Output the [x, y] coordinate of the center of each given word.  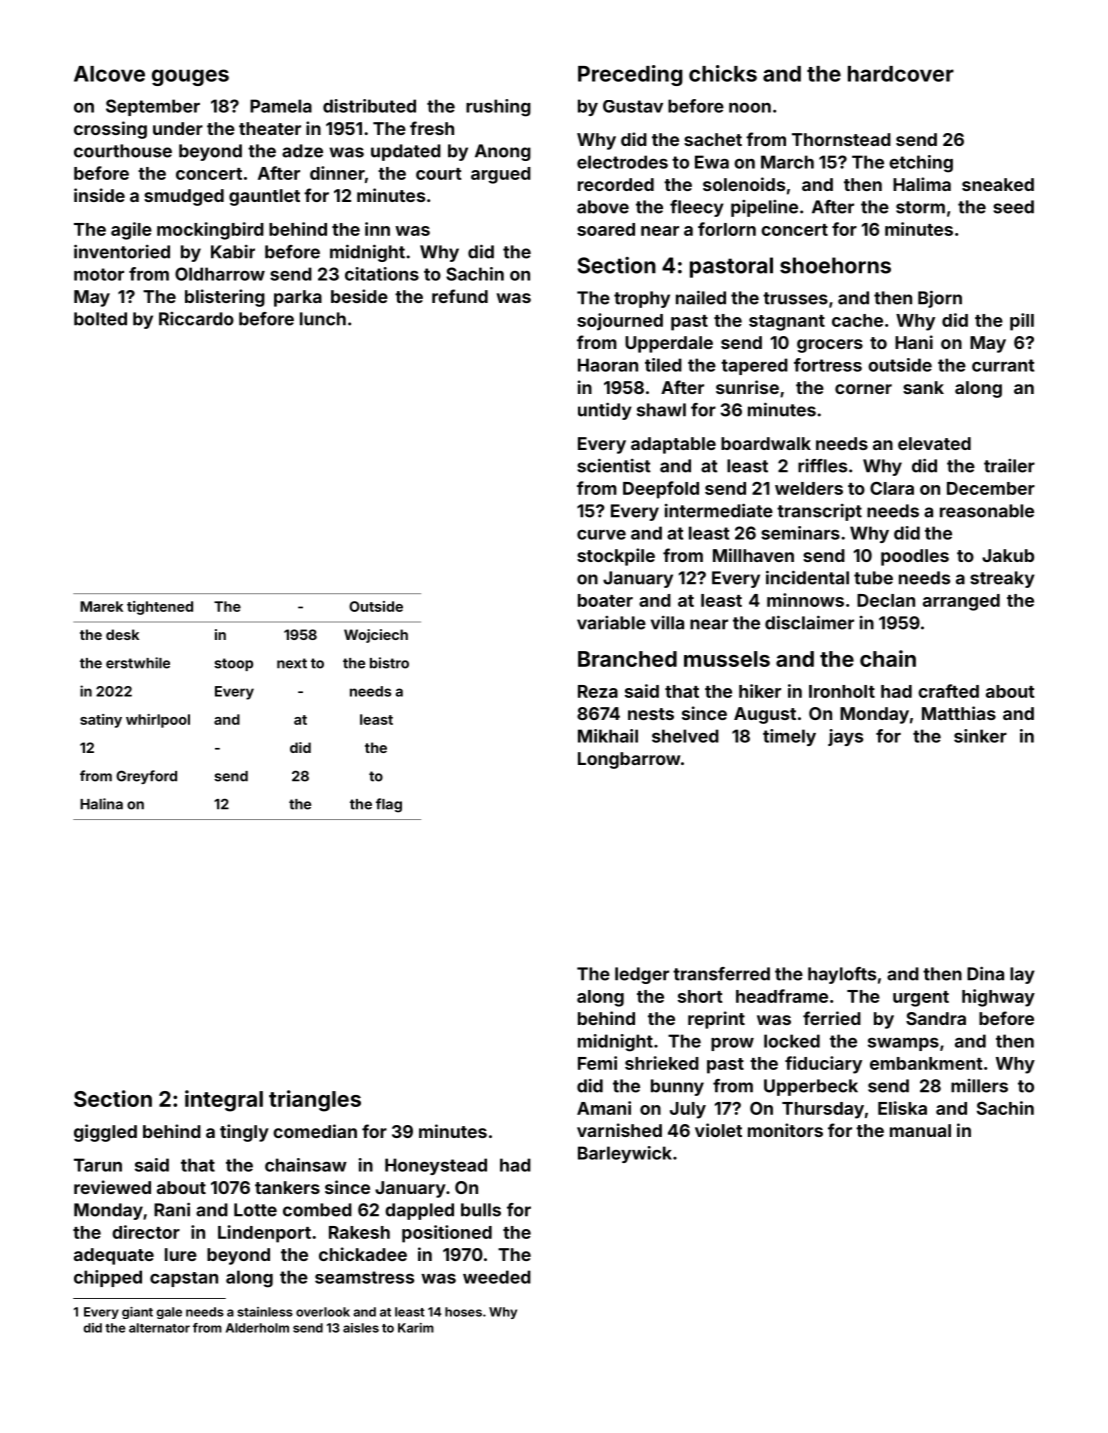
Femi [597, 1063]
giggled [105, 1133]
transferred [721, 974]
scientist [614, 465]
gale [169, 1313]
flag [389, 805]
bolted [100, 319]
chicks [723, 73]
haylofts [842, 975]
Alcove [109, 74]
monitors [785, 1130]
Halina [101, 804]
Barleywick [625, 1154]
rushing [498, 108]
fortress [828, 365]
